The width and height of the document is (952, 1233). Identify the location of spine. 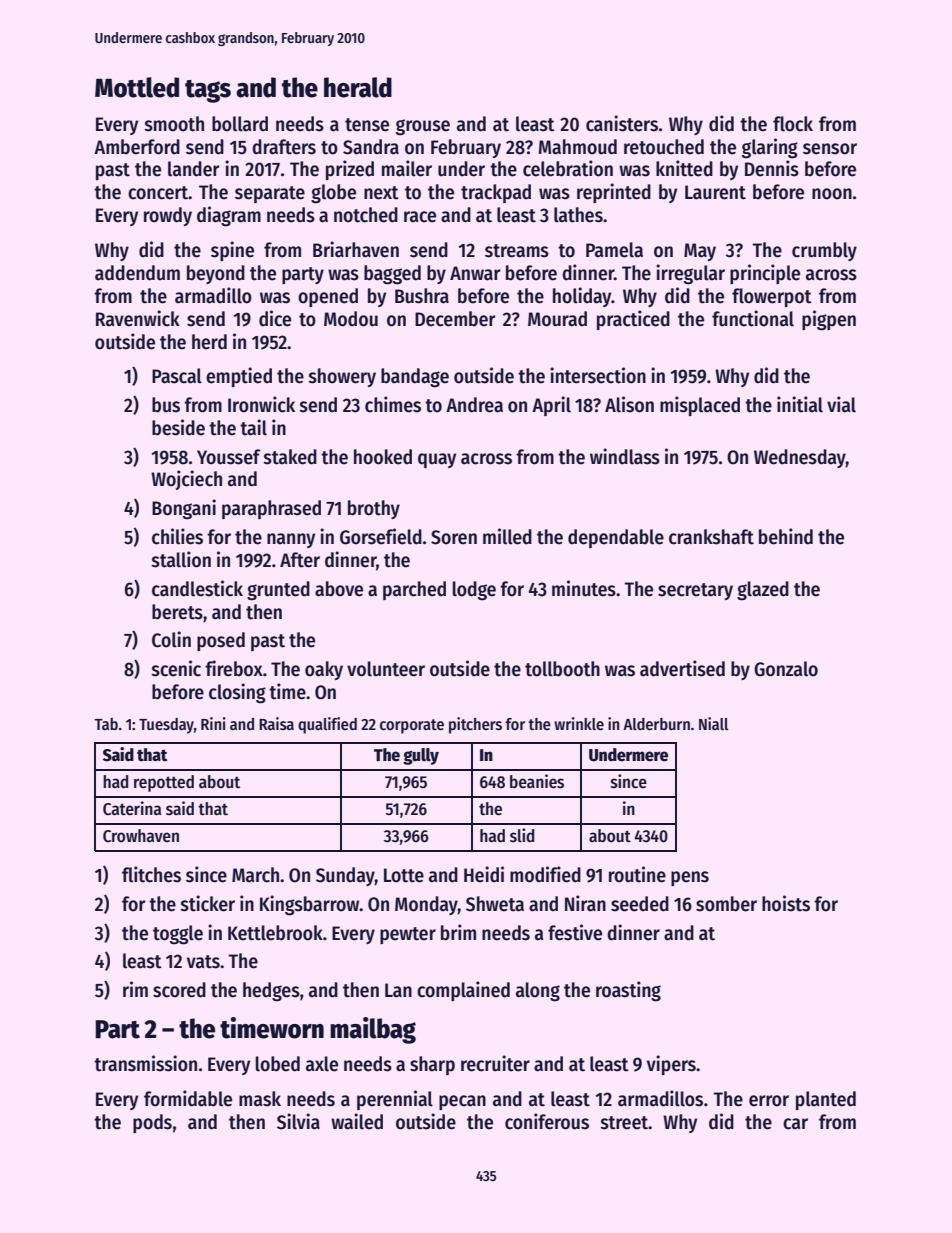
(232, 251).
